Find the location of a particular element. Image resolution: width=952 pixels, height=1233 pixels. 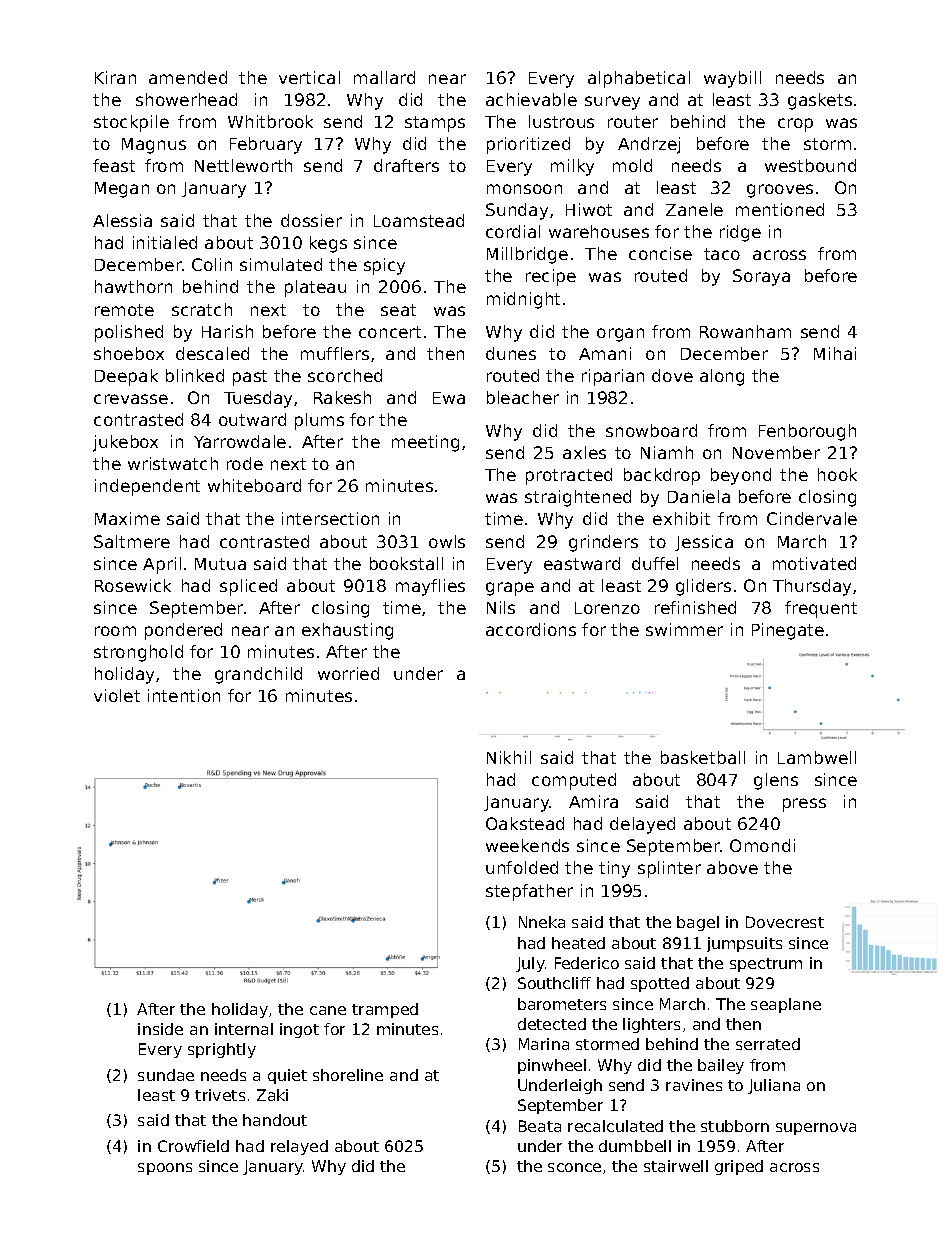

amended is located at coordinates (188, 77).
